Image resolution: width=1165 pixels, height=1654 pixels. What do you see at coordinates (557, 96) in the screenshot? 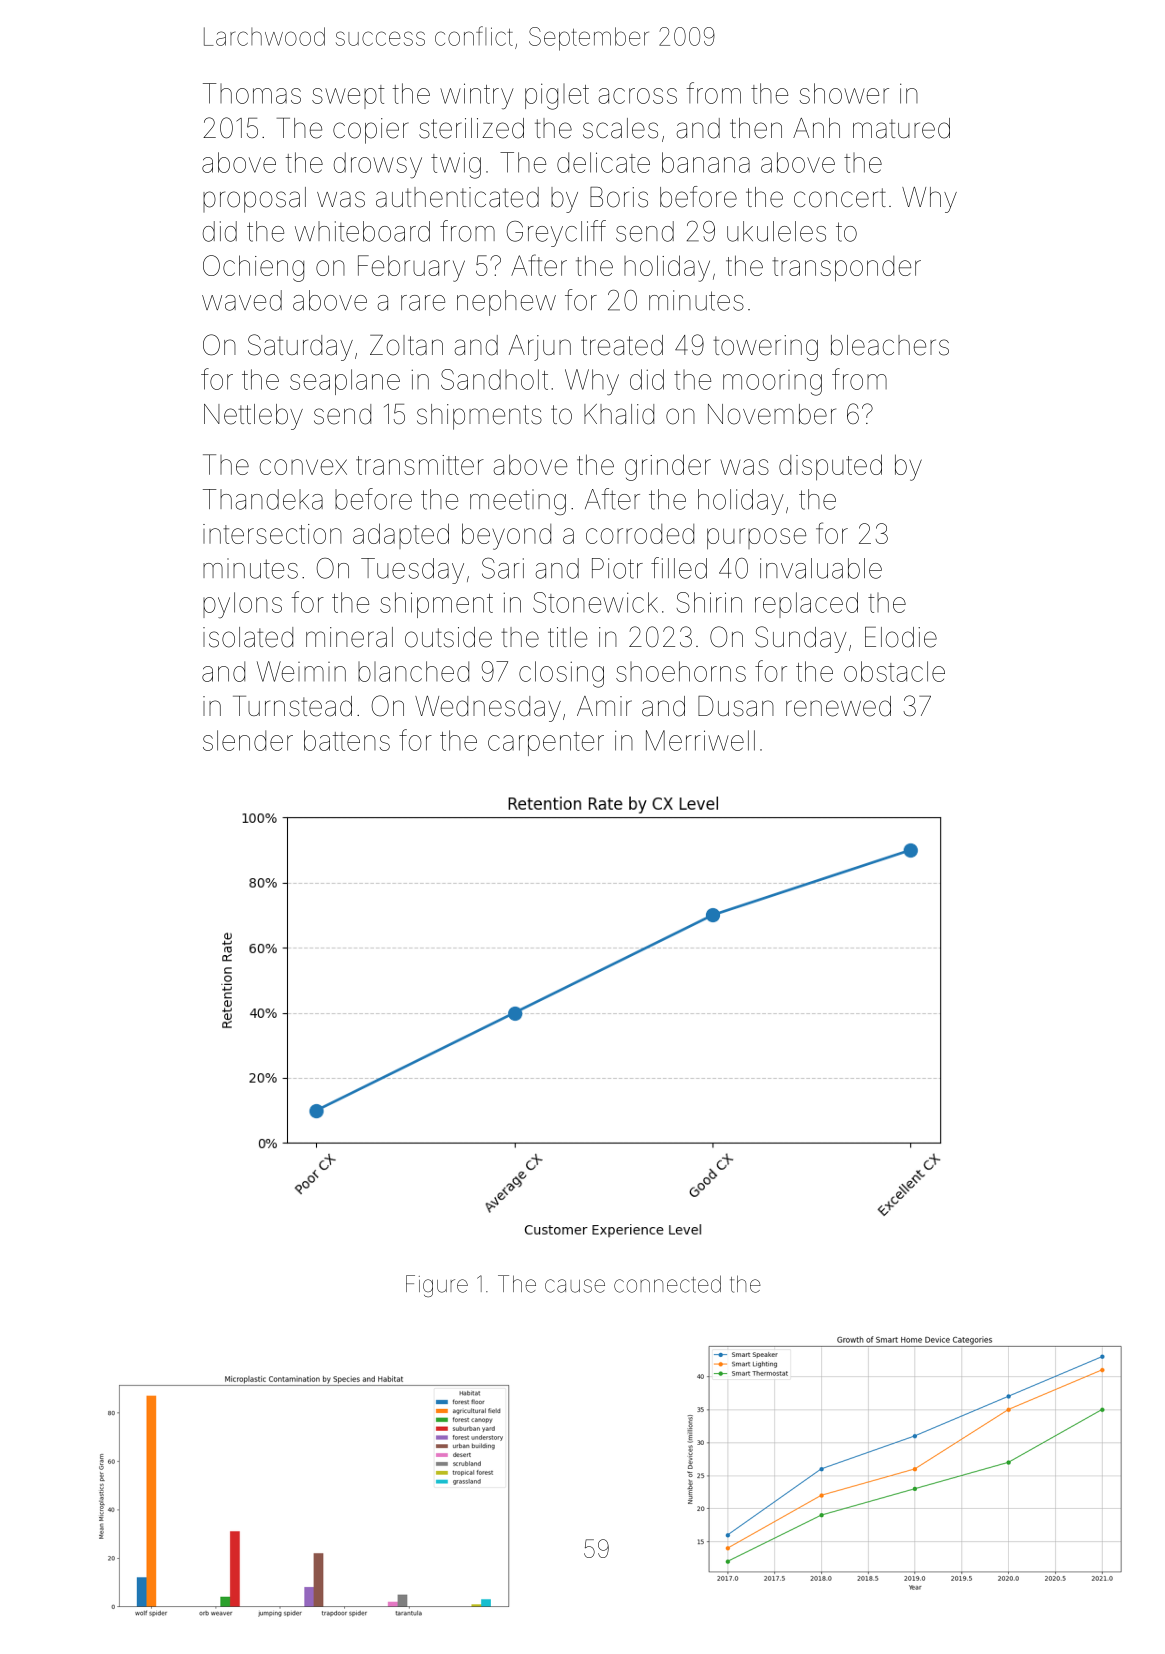
I see `piglet` at bounding box center [557, 96].
